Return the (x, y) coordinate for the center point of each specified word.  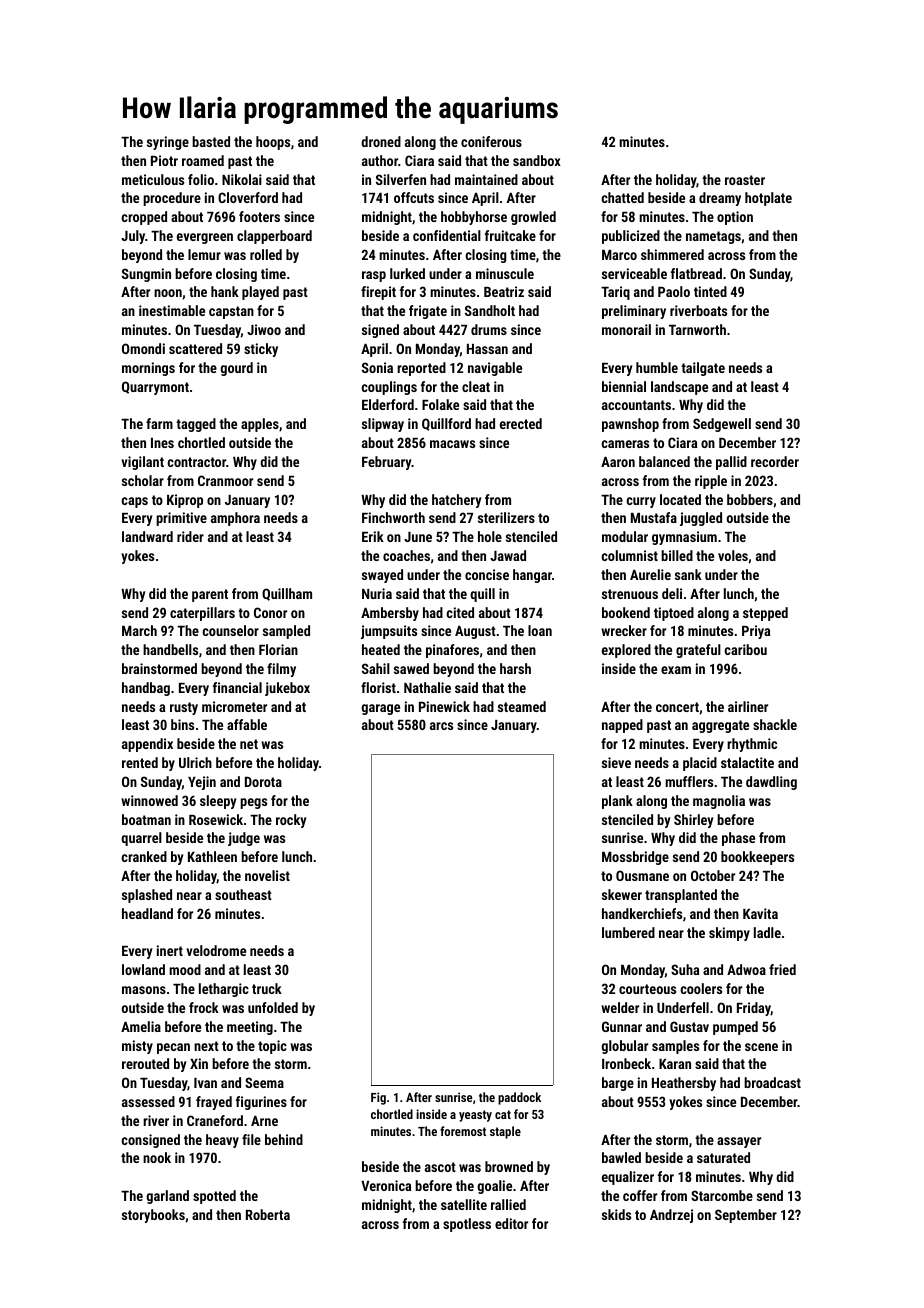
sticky (261, 350)
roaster (745, 180)
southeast (243, 894)
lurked (407, 273)
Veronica (386, 1185)
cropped (144, 218)
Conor (270, 612)
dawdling (771, 783)
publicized (631, 237)
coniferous (491, 141)
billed (677, 555)
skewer (622, 894)
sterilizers (506, 517)
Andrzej (671, 1216)
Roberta (268, 1214)
